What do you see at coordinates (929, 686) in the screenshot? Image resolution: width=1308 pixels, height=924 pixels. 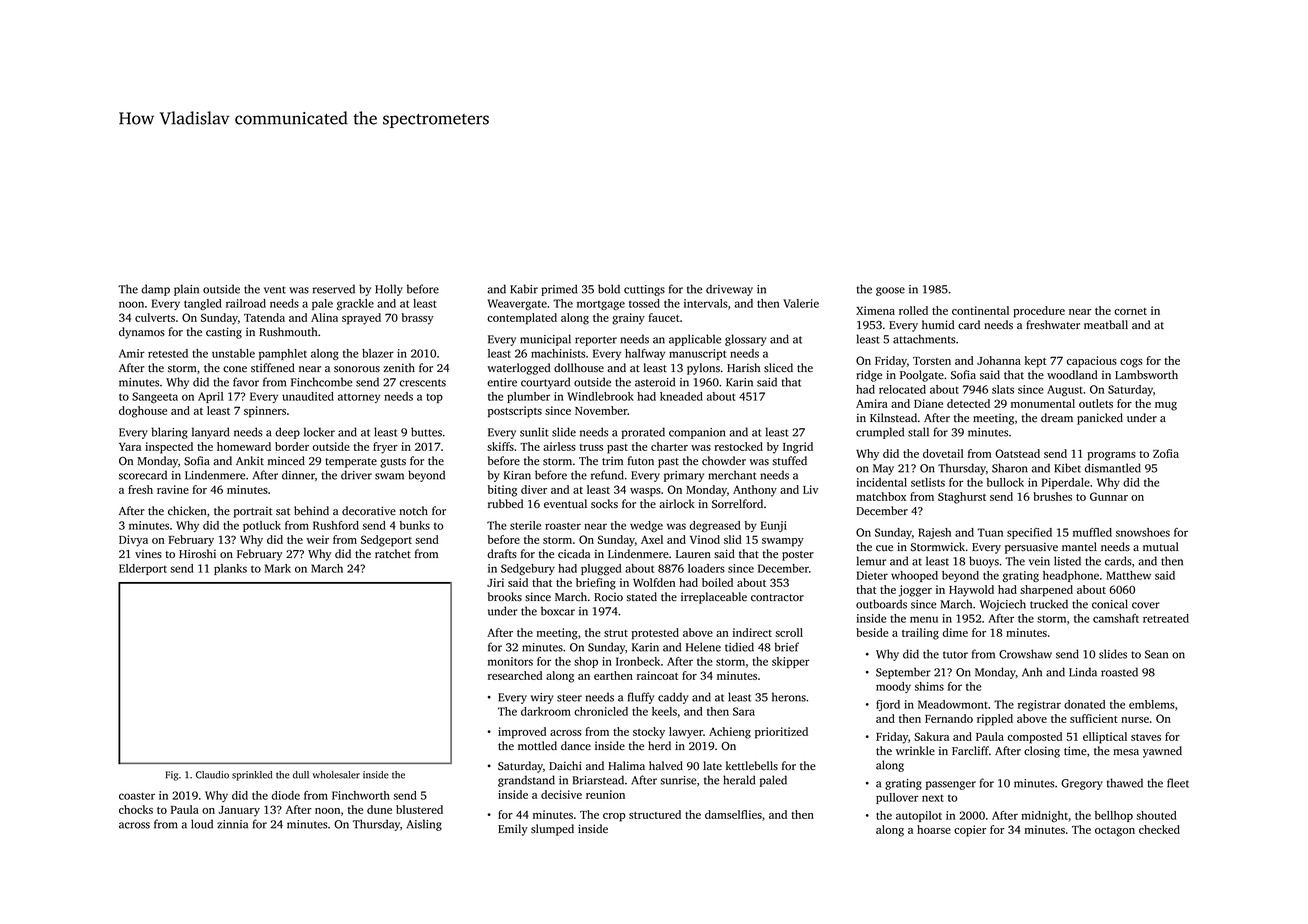 I see `shims` at bounding box center [929, 686].
